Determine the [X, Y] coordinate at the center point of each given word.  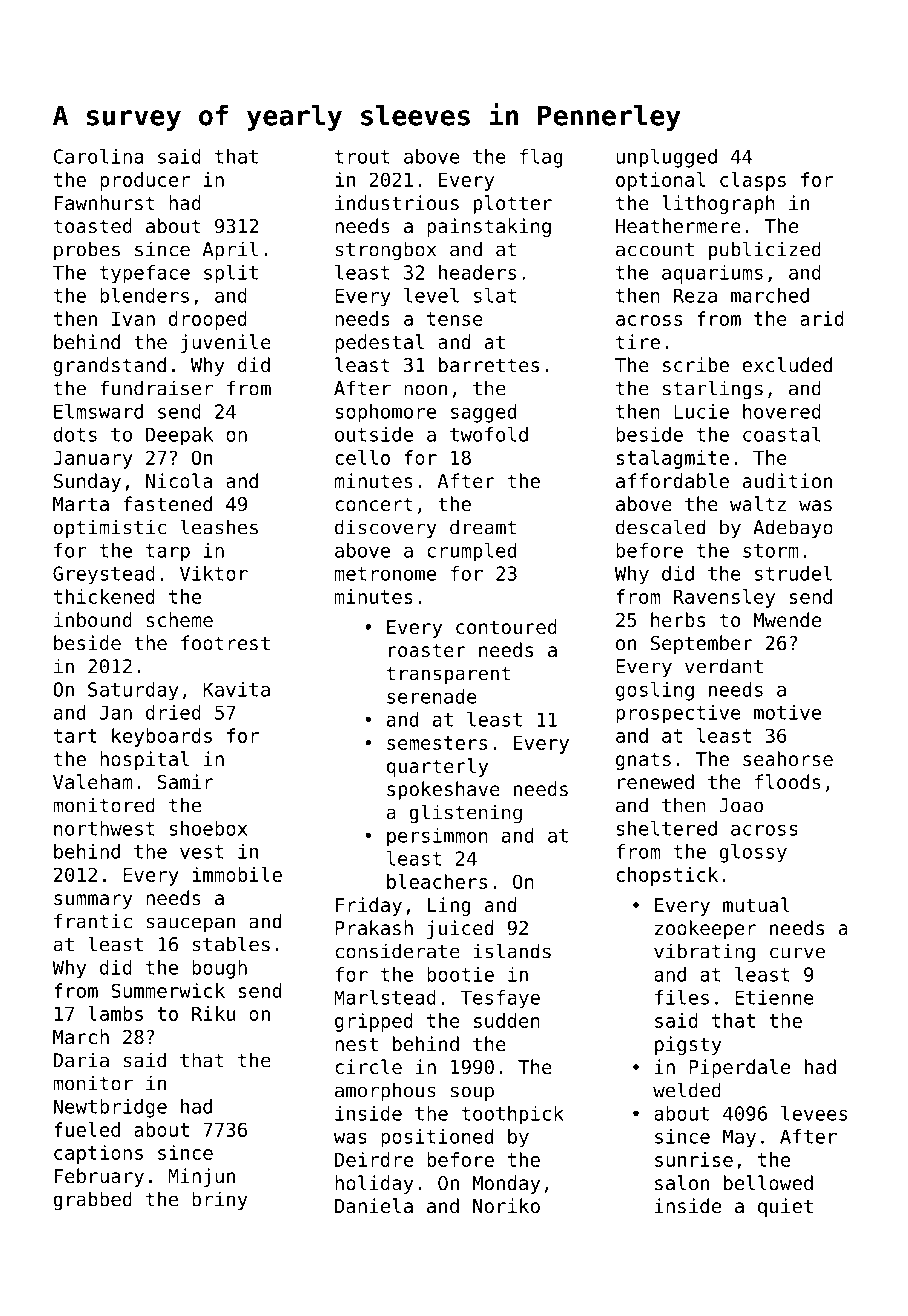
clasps [753, 181]
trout [362, 157]
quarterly [437, 767]
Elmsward [98, 411]
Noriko [506, 1205]
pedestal [379, 343]
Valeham [93, 781]
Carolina [98, 156]
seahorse [788, 758]
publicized [765, 250]
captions [98, 1154]
